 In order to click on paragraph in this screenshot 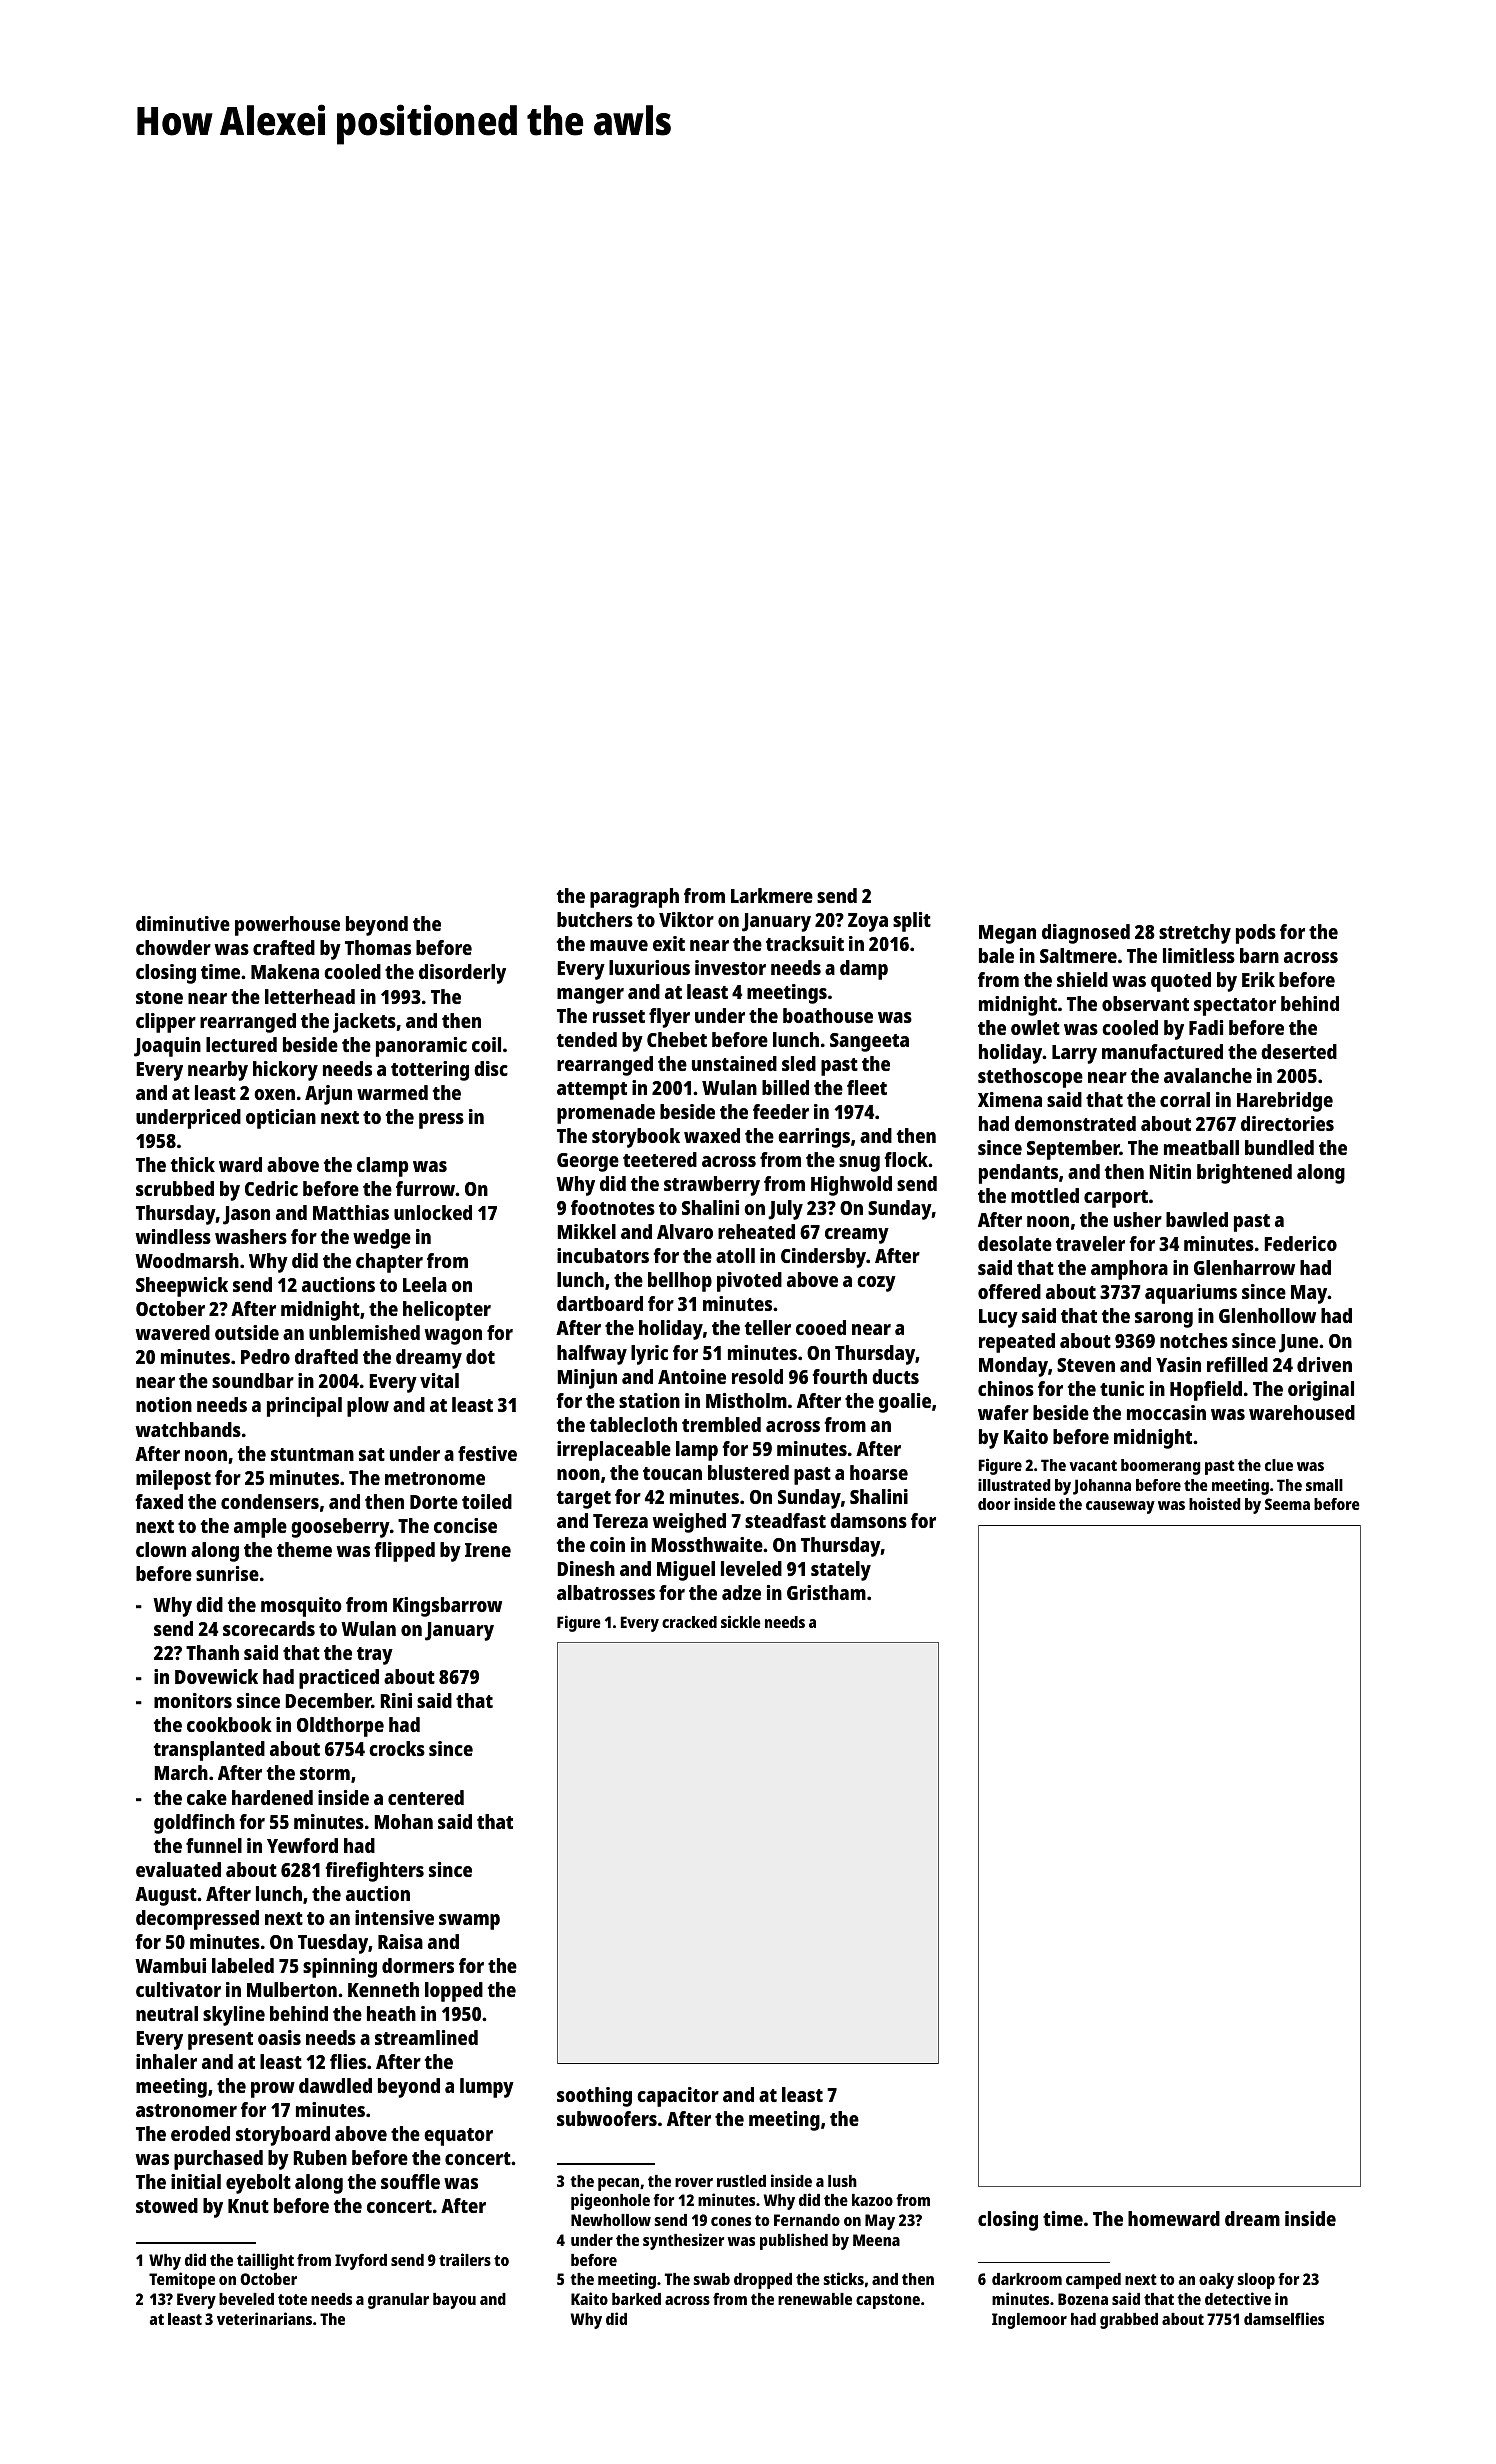, I will do `click(634, 898)`.
